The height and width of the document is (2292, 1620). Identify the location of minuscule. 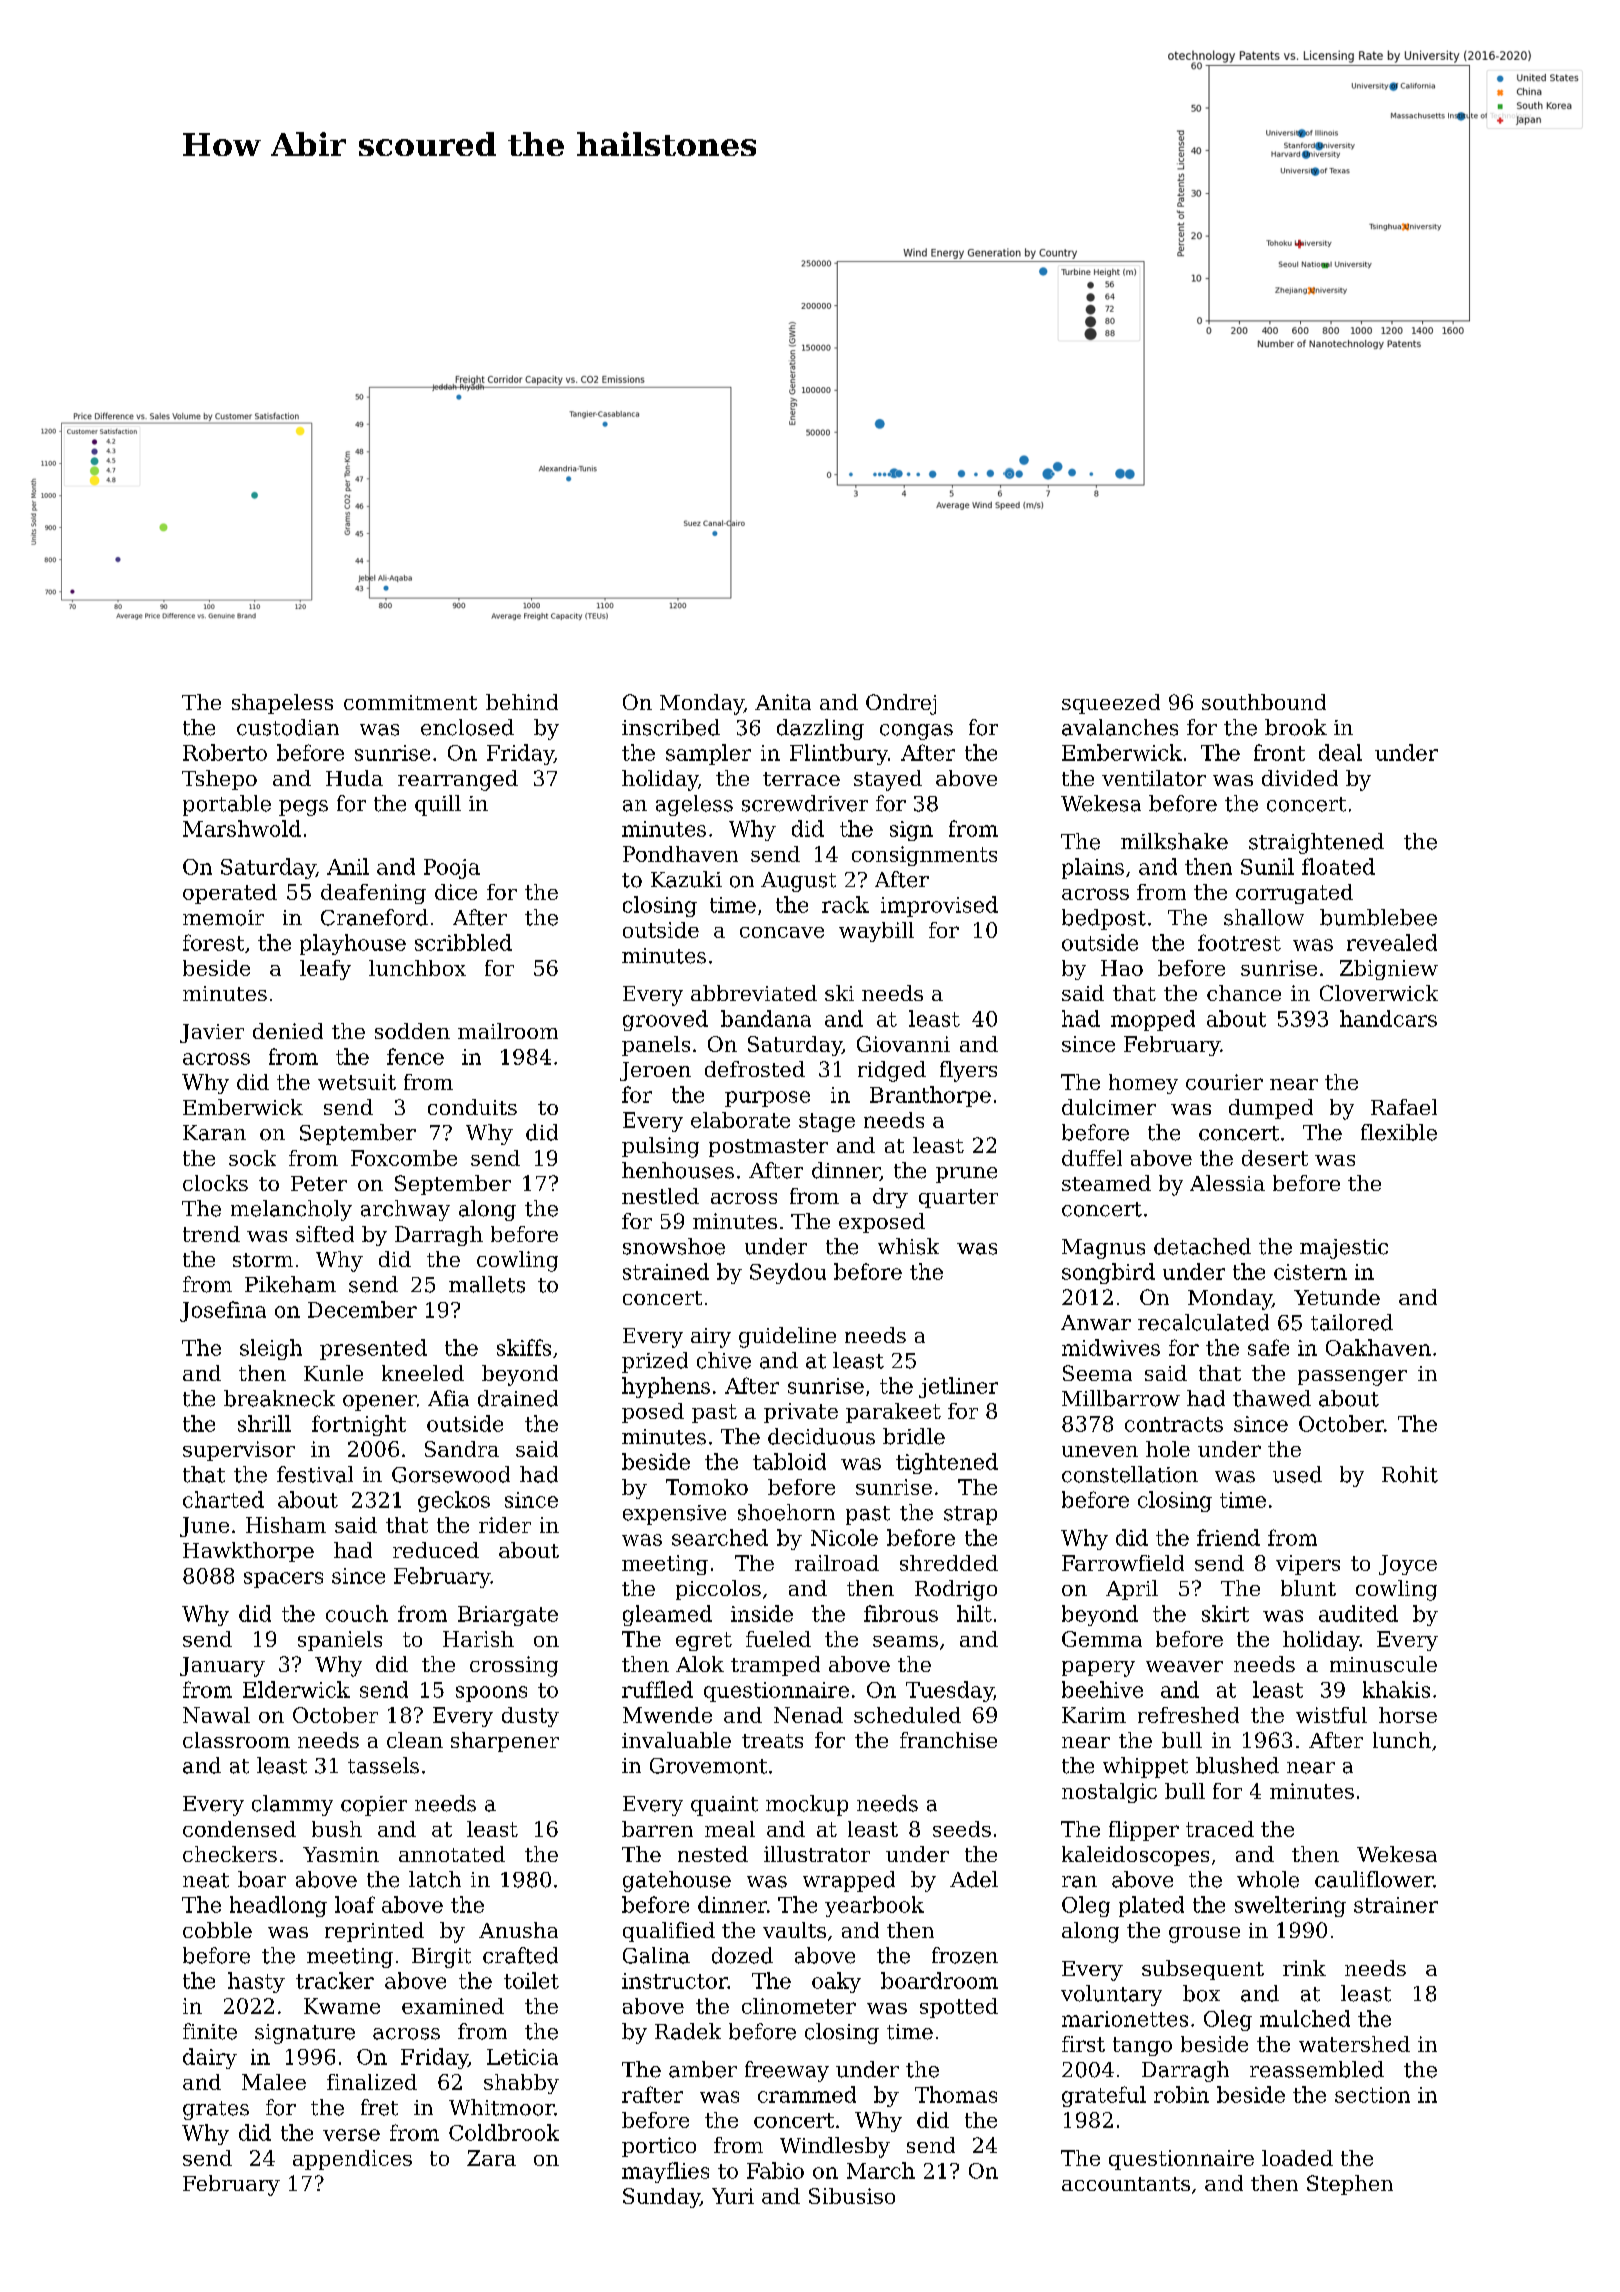
(1383, 1664).
